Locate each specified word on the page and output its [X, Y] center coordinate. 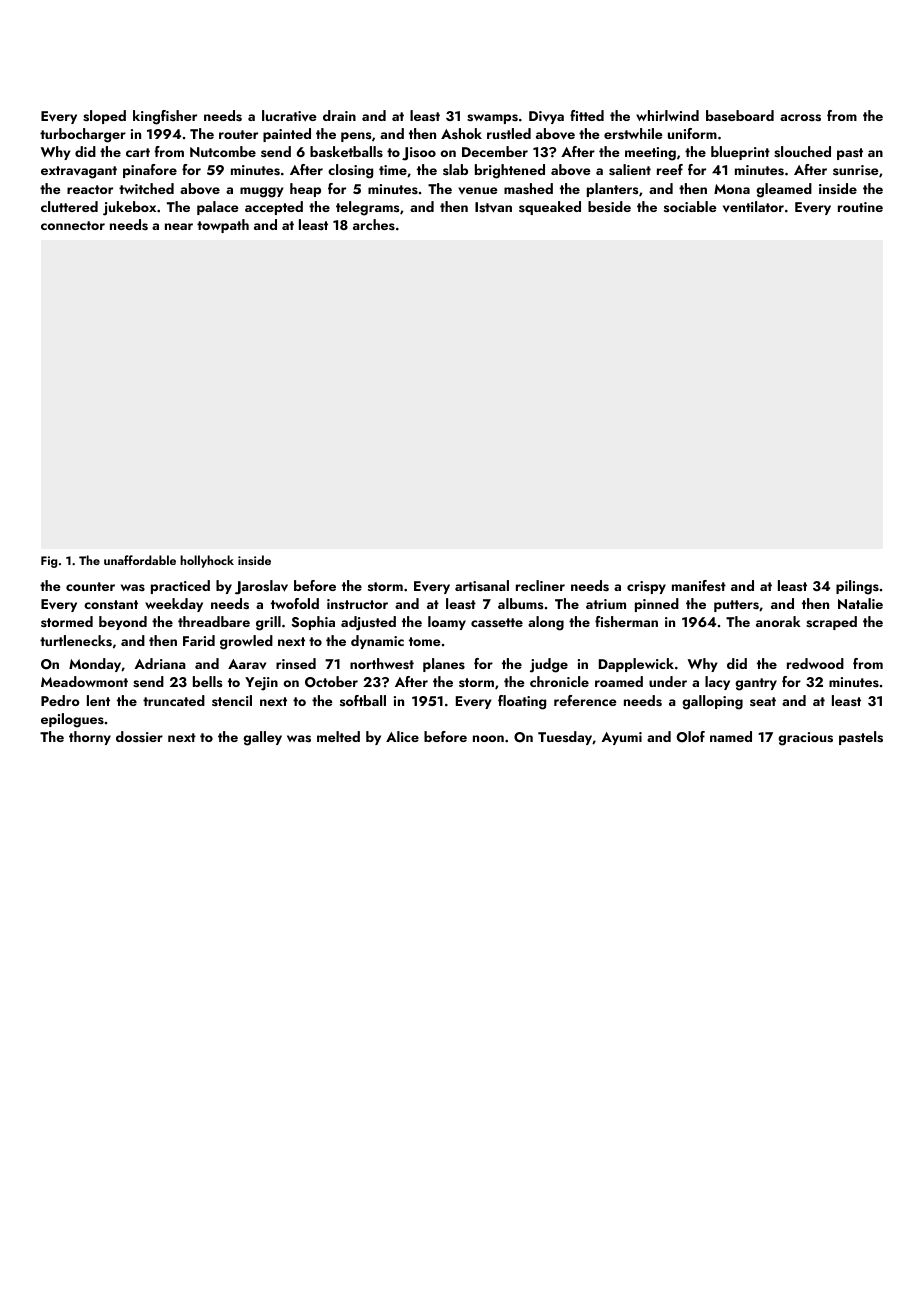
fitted [587, 115]
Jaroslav [261, 587]
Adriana [160, 663]
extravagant [79, 172]
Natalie [860, 603]
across [800, 118]
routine [860, 207]
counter [90, 586]
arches [374, 224]
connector [73, 225]
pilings [857, 587]
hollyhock [207, 561]
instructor [357, 604]
